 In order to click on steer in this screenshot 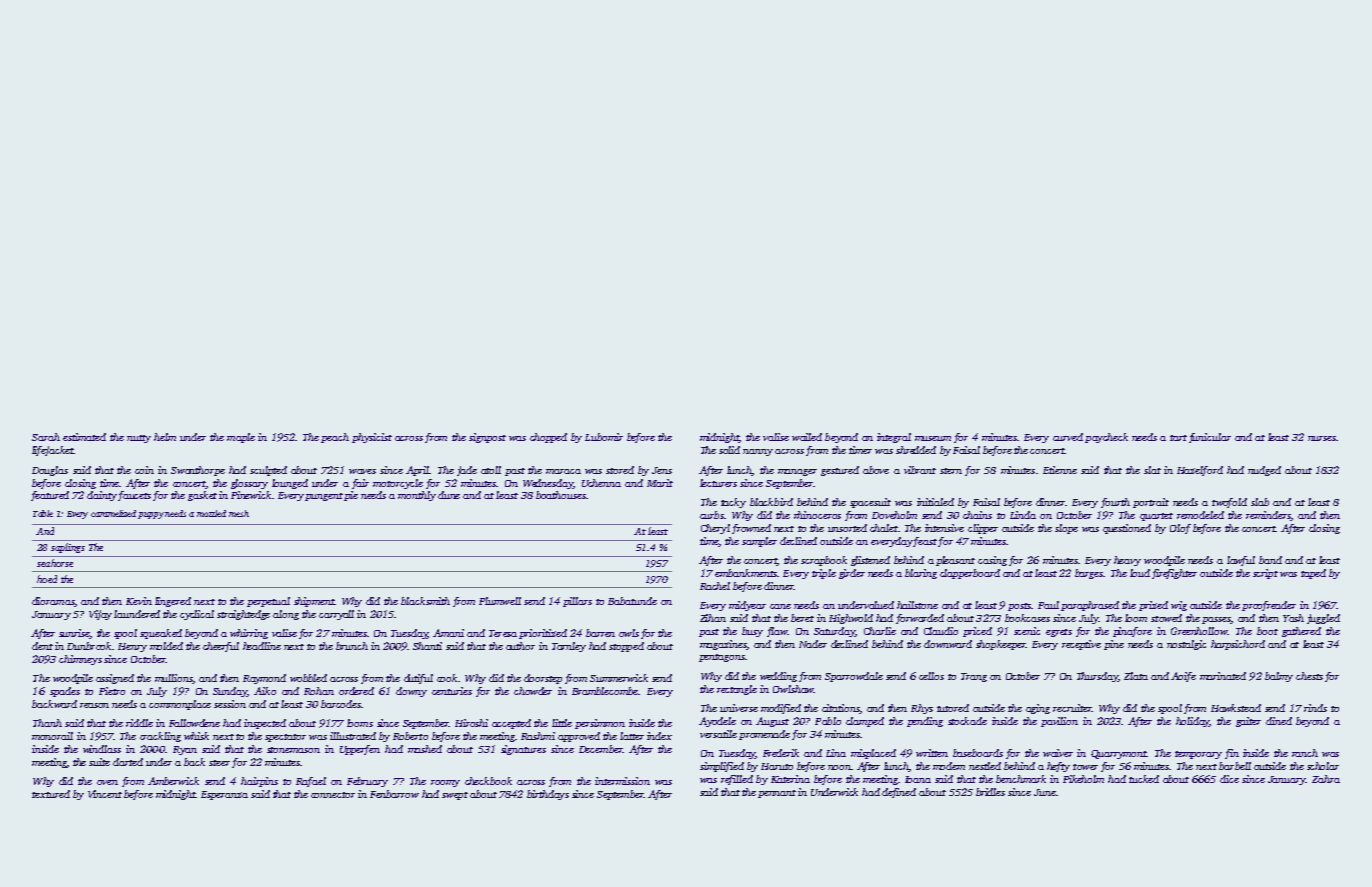, I will do `click(219, 763)`.
